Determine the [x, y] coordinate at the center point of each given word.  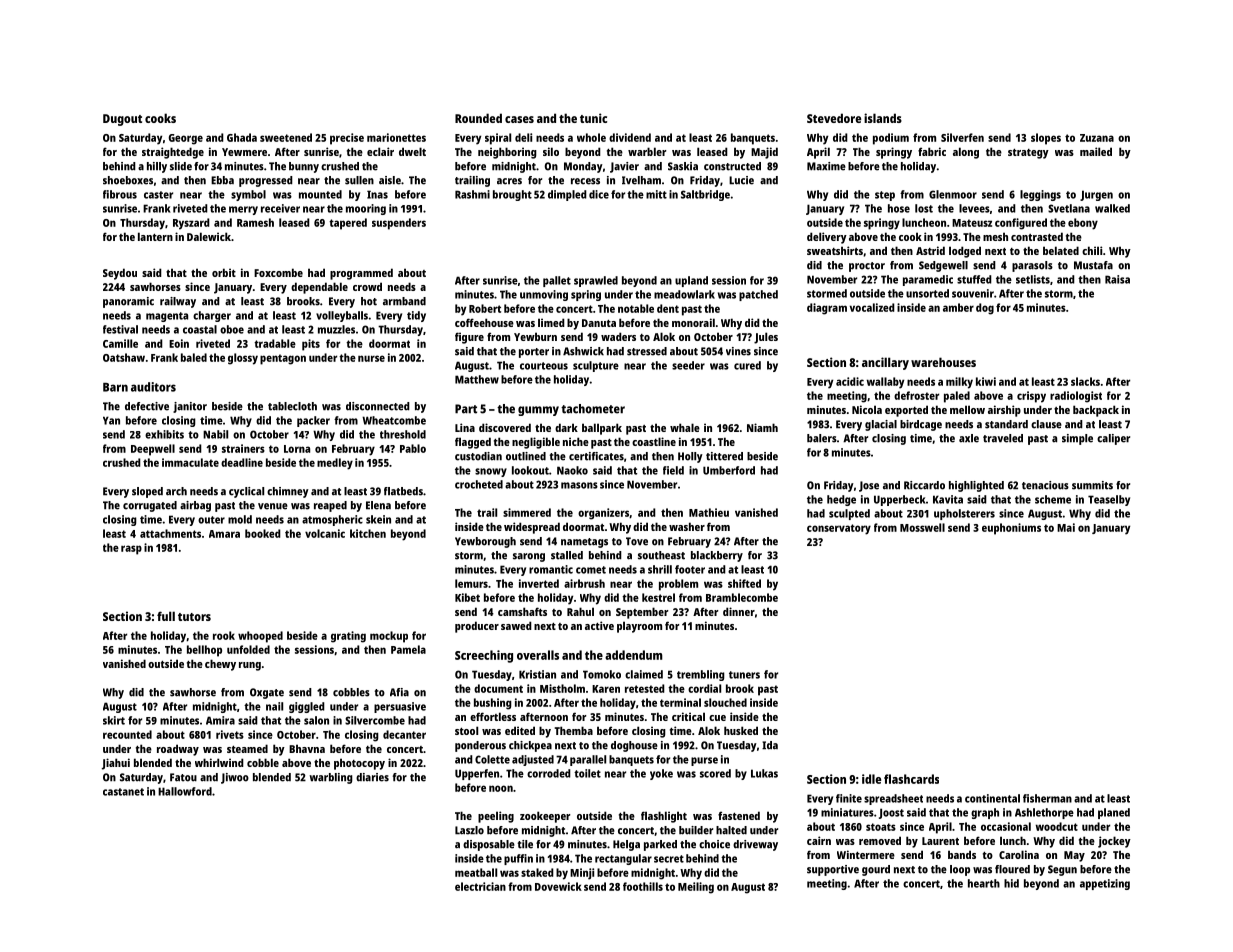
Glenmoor [953, 194]
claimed [644, 674]
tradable [275, 343]
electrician [480, 886]
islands [883, 118]
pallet [557, 281]
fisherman [1047, 798]
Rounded [478, 118]
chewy [220, 665]
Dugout [122, 120]
